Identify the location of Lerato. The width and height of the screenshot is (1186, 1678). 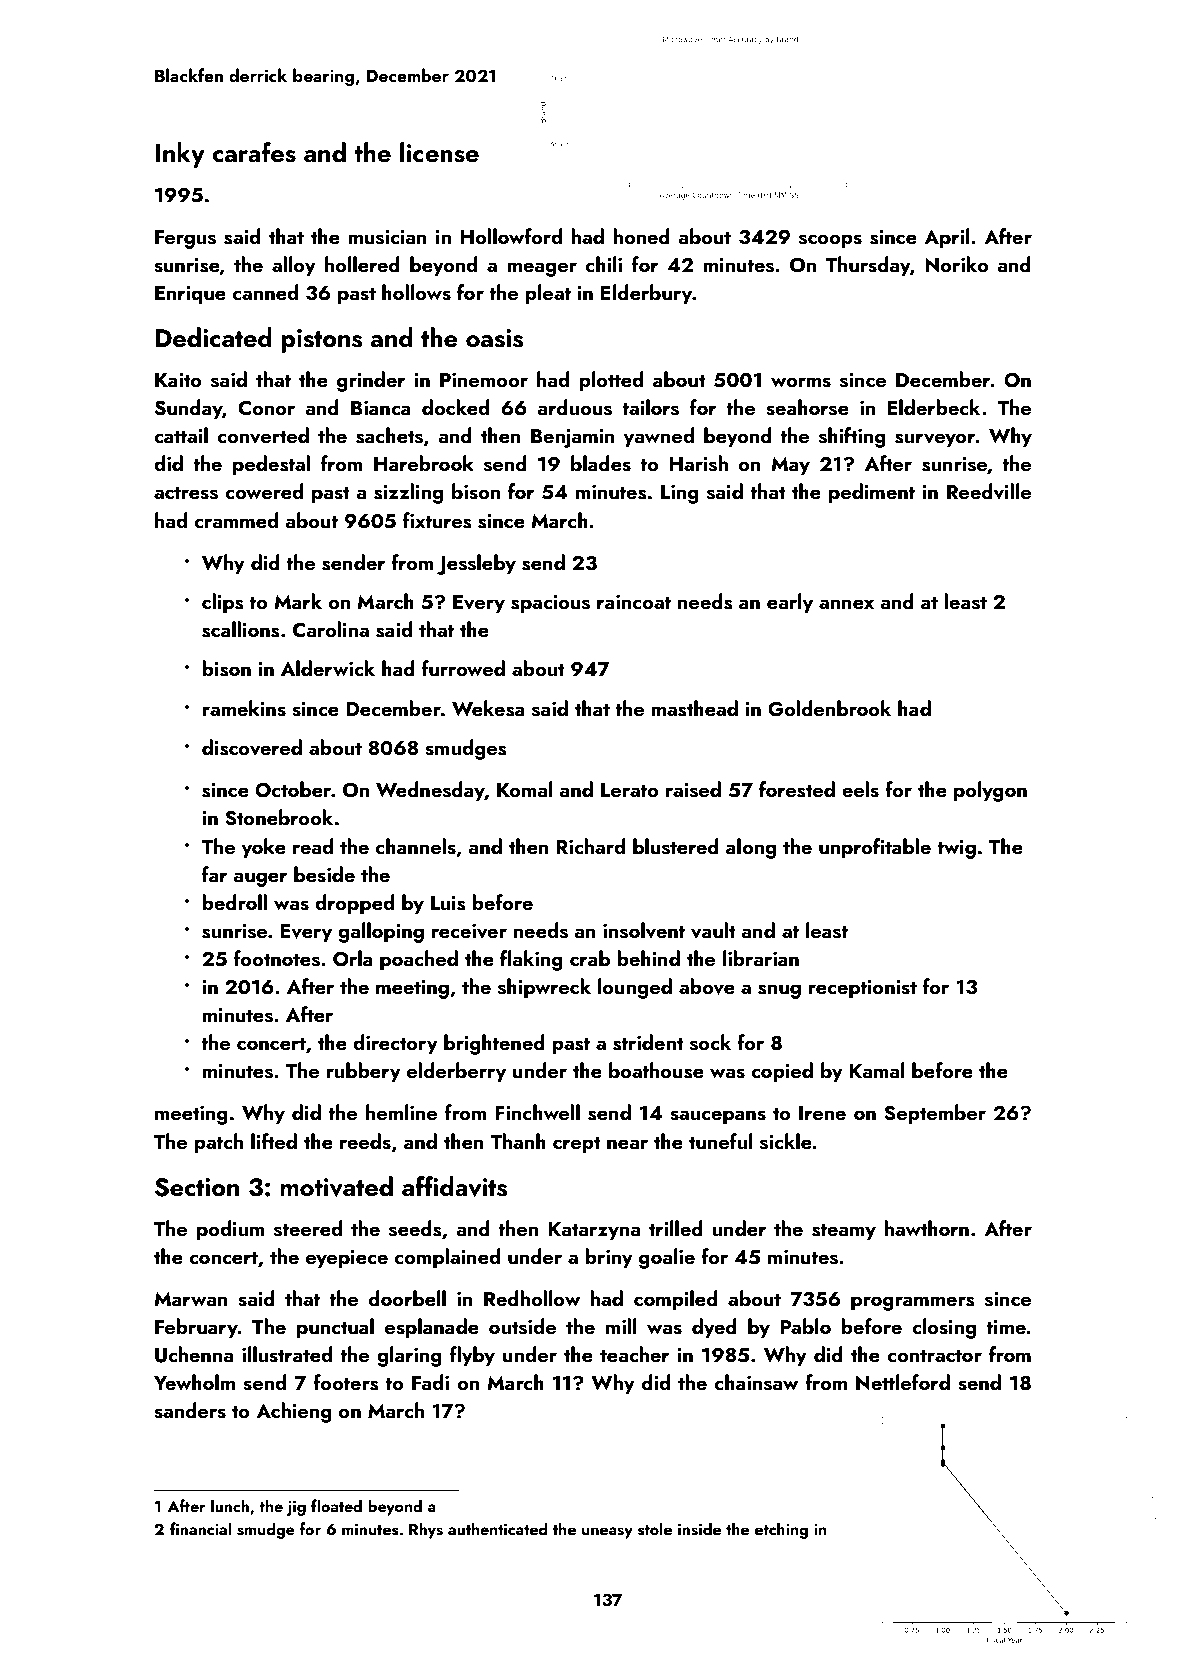
(629, 790).
